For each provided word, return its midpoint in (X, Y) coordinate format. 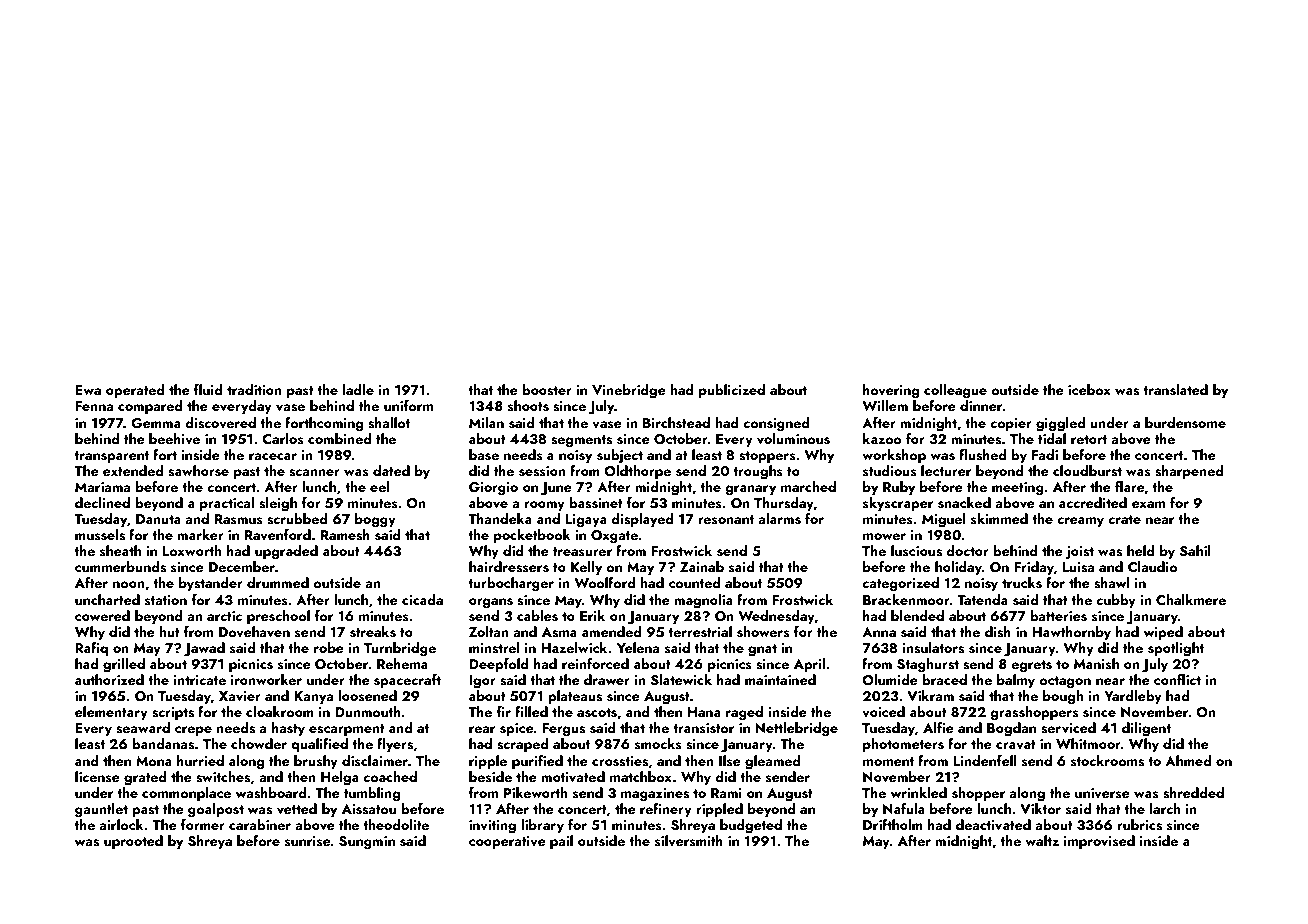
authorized (109, 679)
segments (581, 441)
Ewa (88, 390)
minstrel (494, 648)
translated (1175, 390)
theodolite (396, 824)
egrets (1031, 666)
